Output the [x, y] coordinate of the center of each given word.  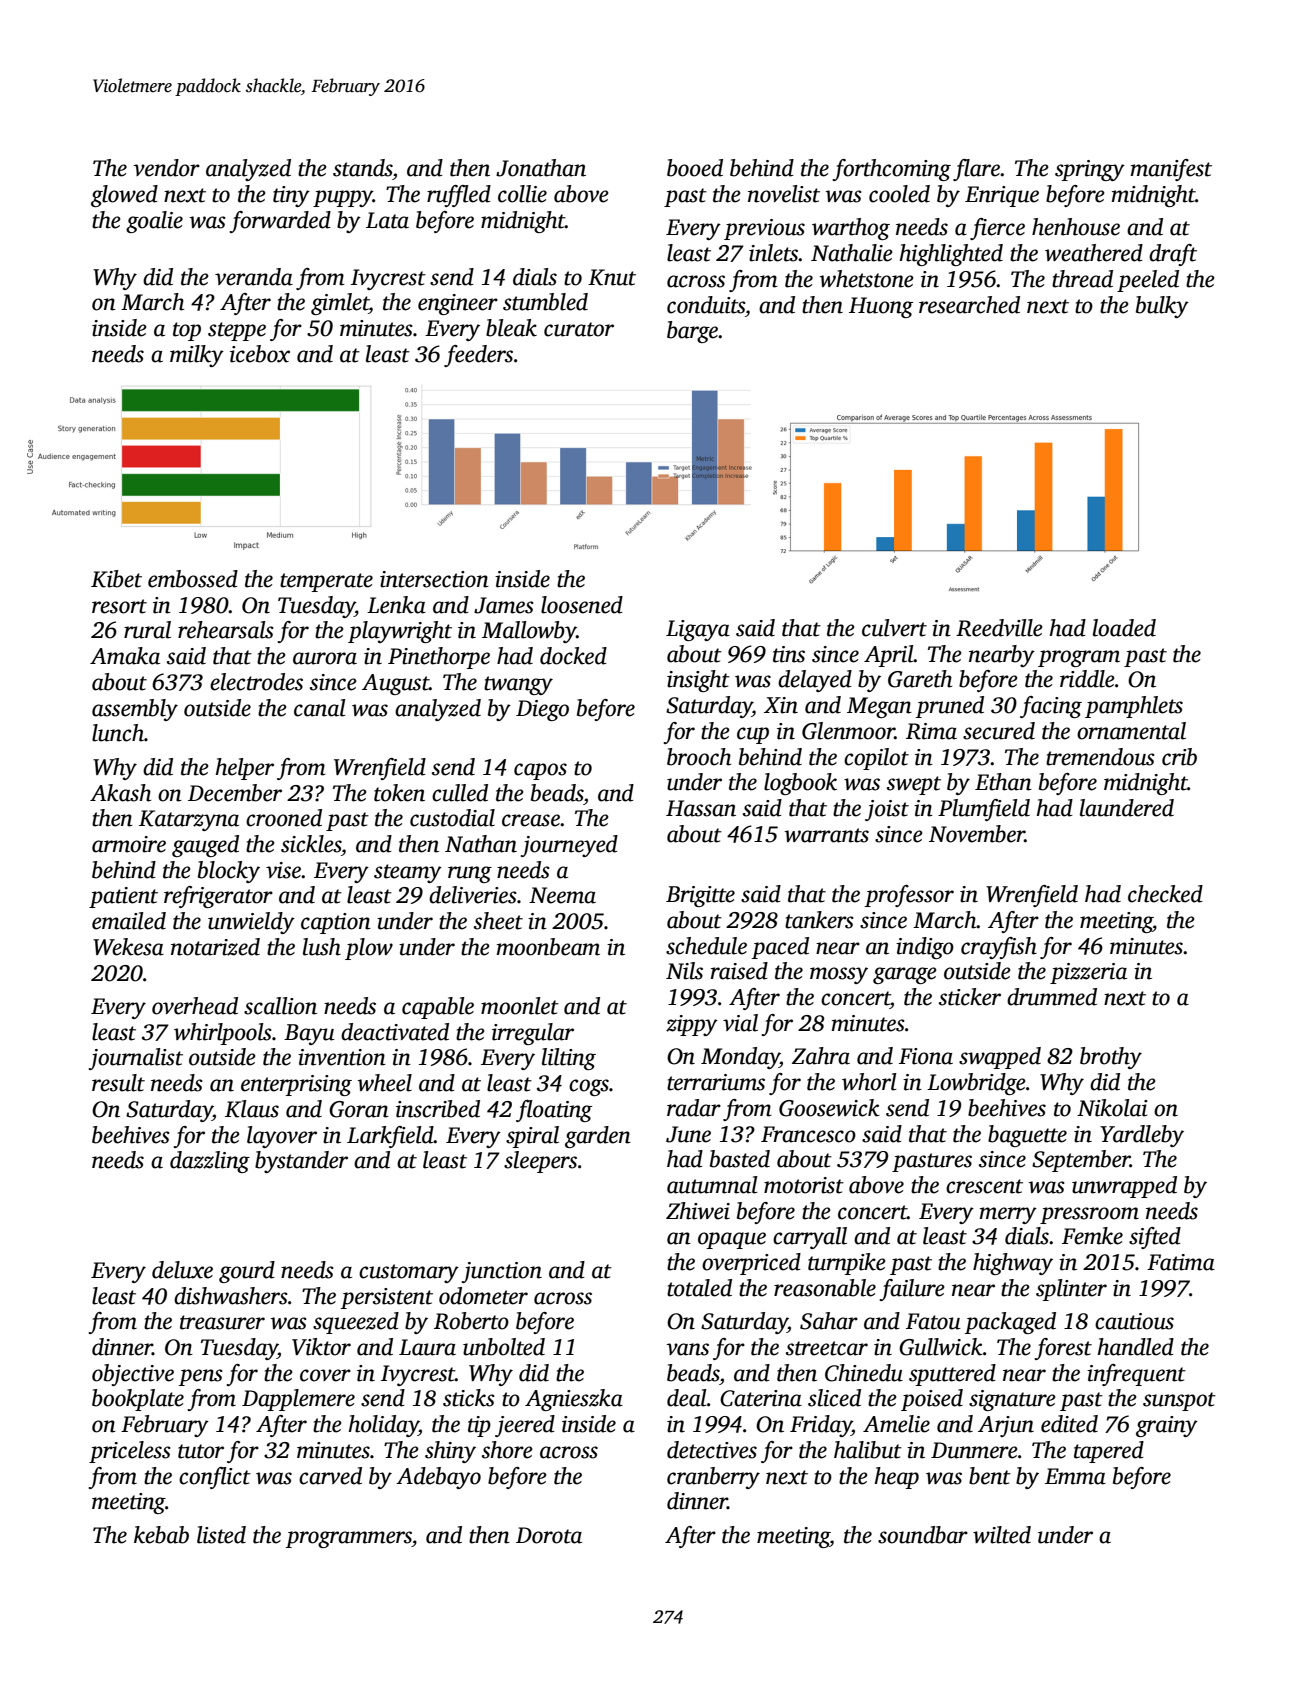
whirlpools [223, 1034]
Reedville [999, 628]
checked [1165, 894]
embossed [193, 579]
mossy [839, 975]
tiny [291, 196]
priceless [130, 1452]
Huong [881, 307]
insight [698, 681]
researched [969, 305]
